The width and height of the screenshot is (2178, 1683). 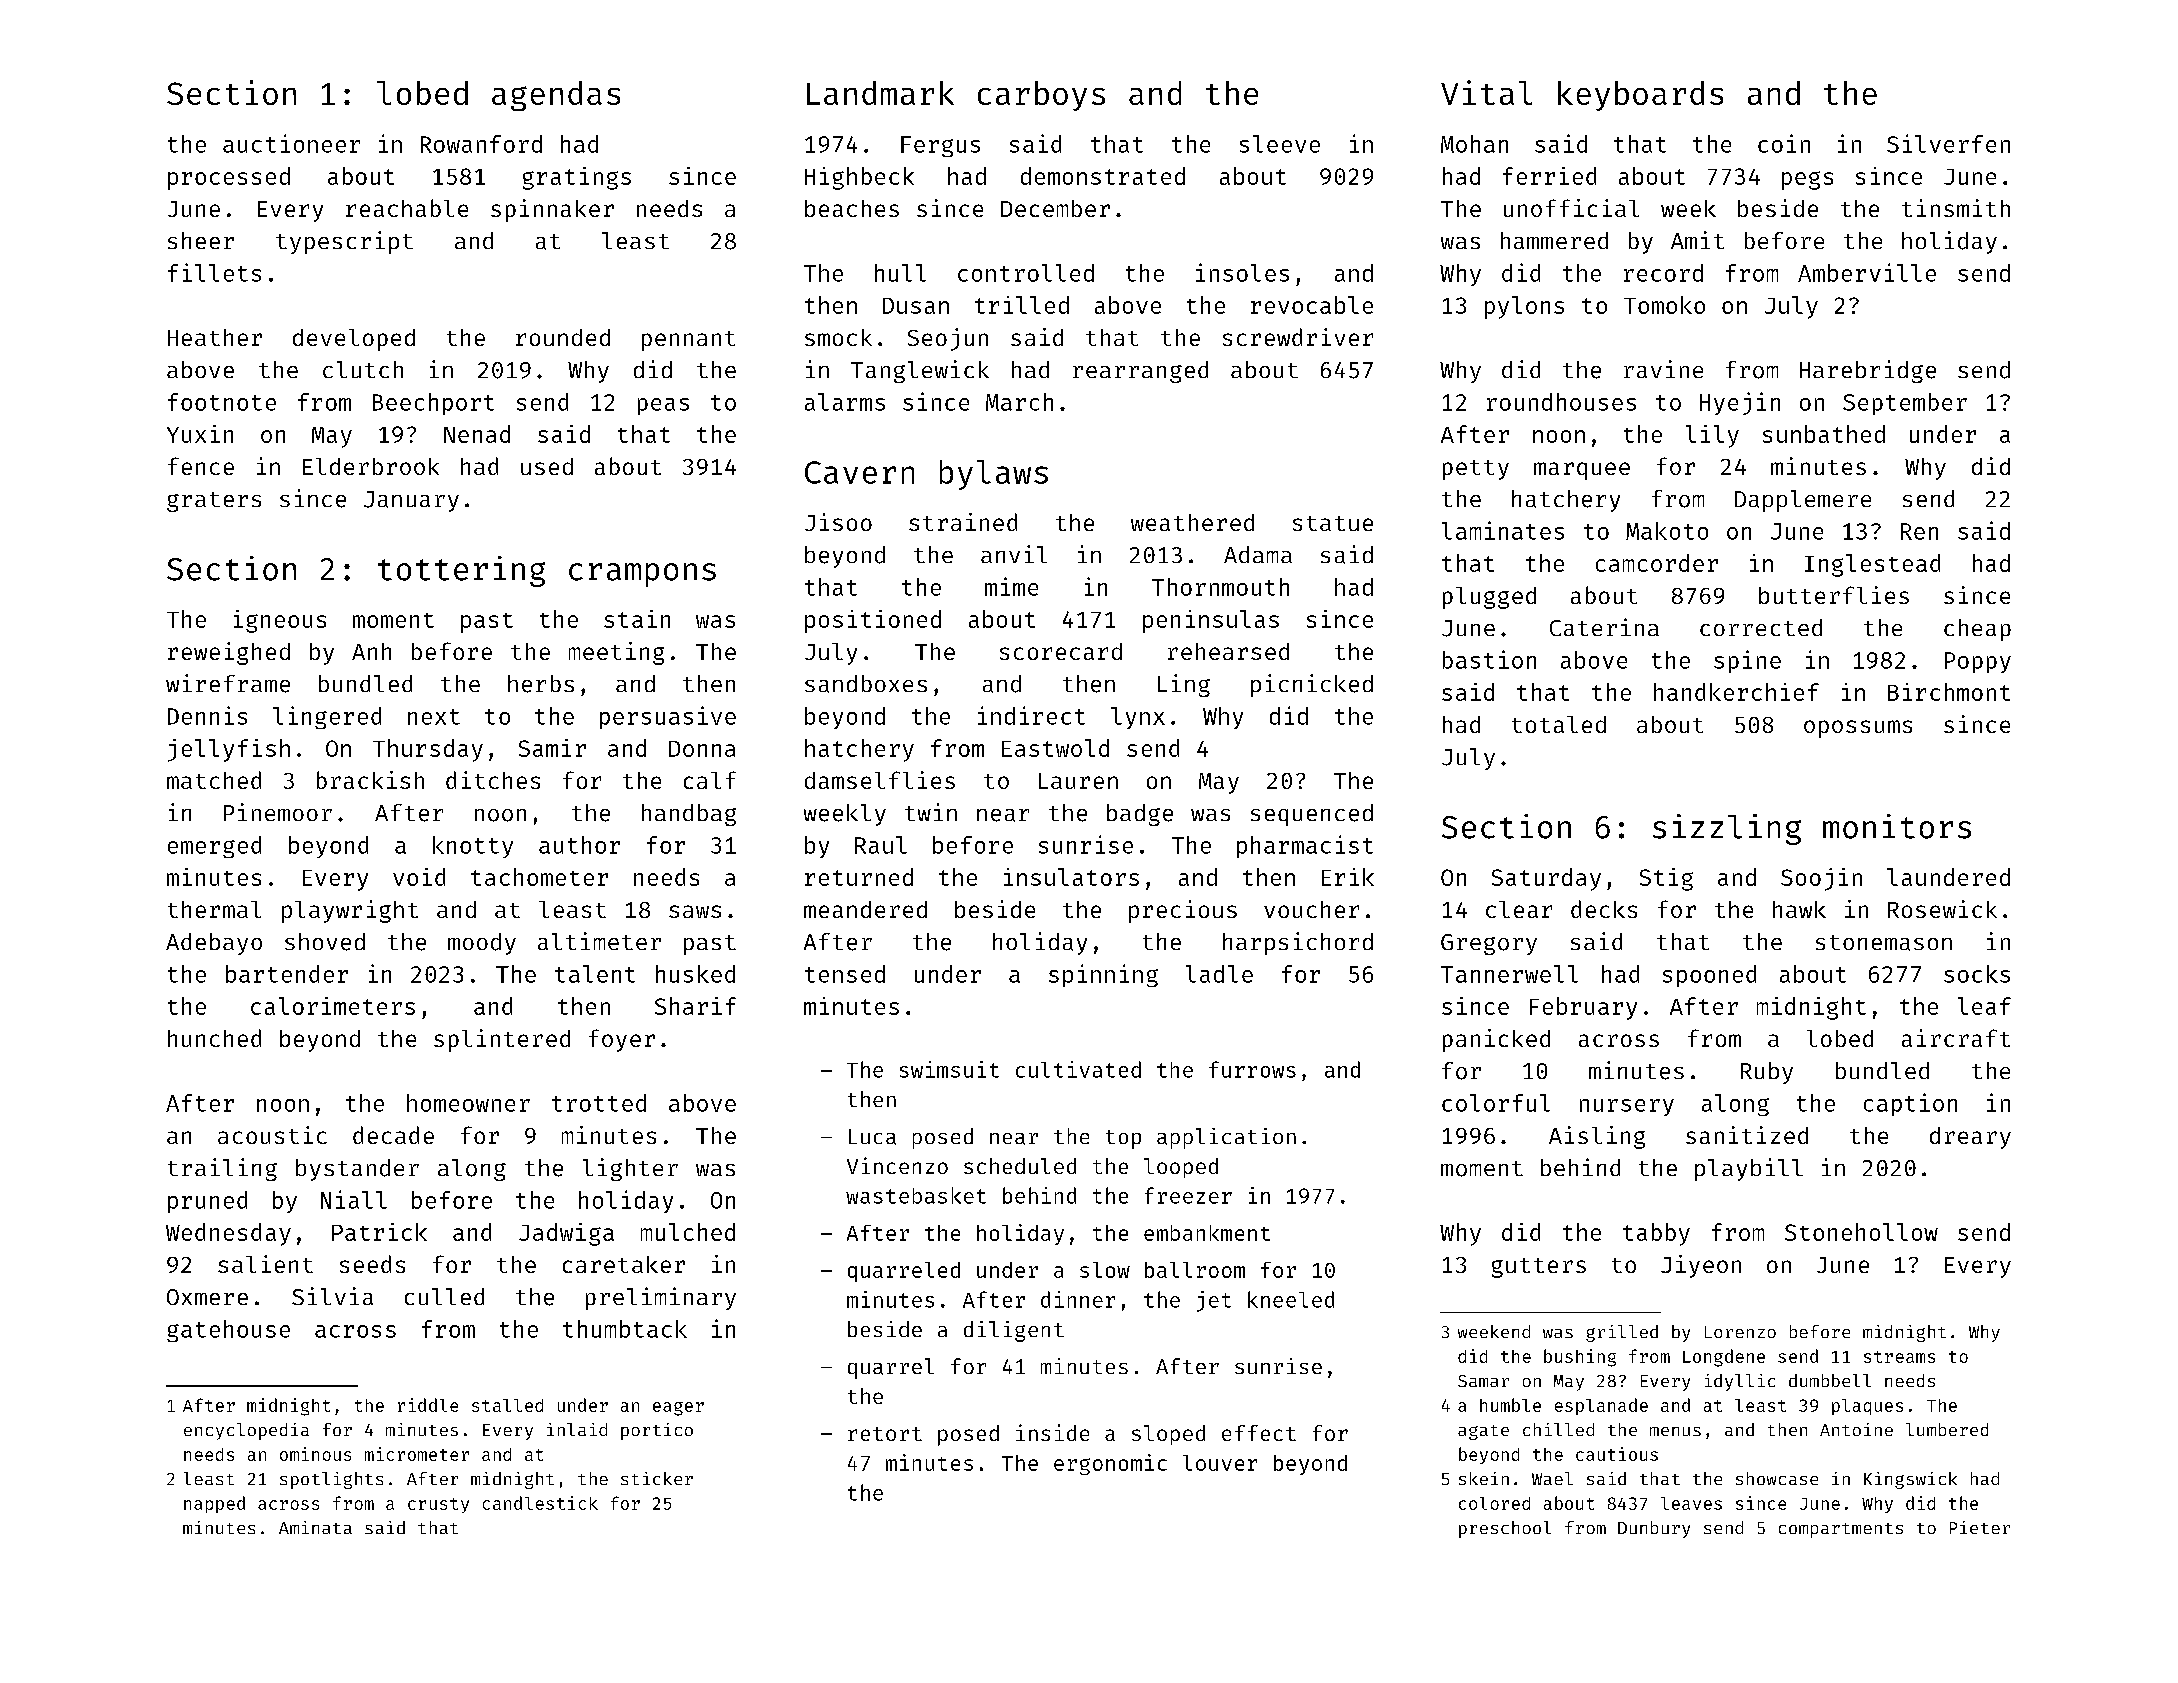 I want to click on carboys, so click(x=1041, y=96).
